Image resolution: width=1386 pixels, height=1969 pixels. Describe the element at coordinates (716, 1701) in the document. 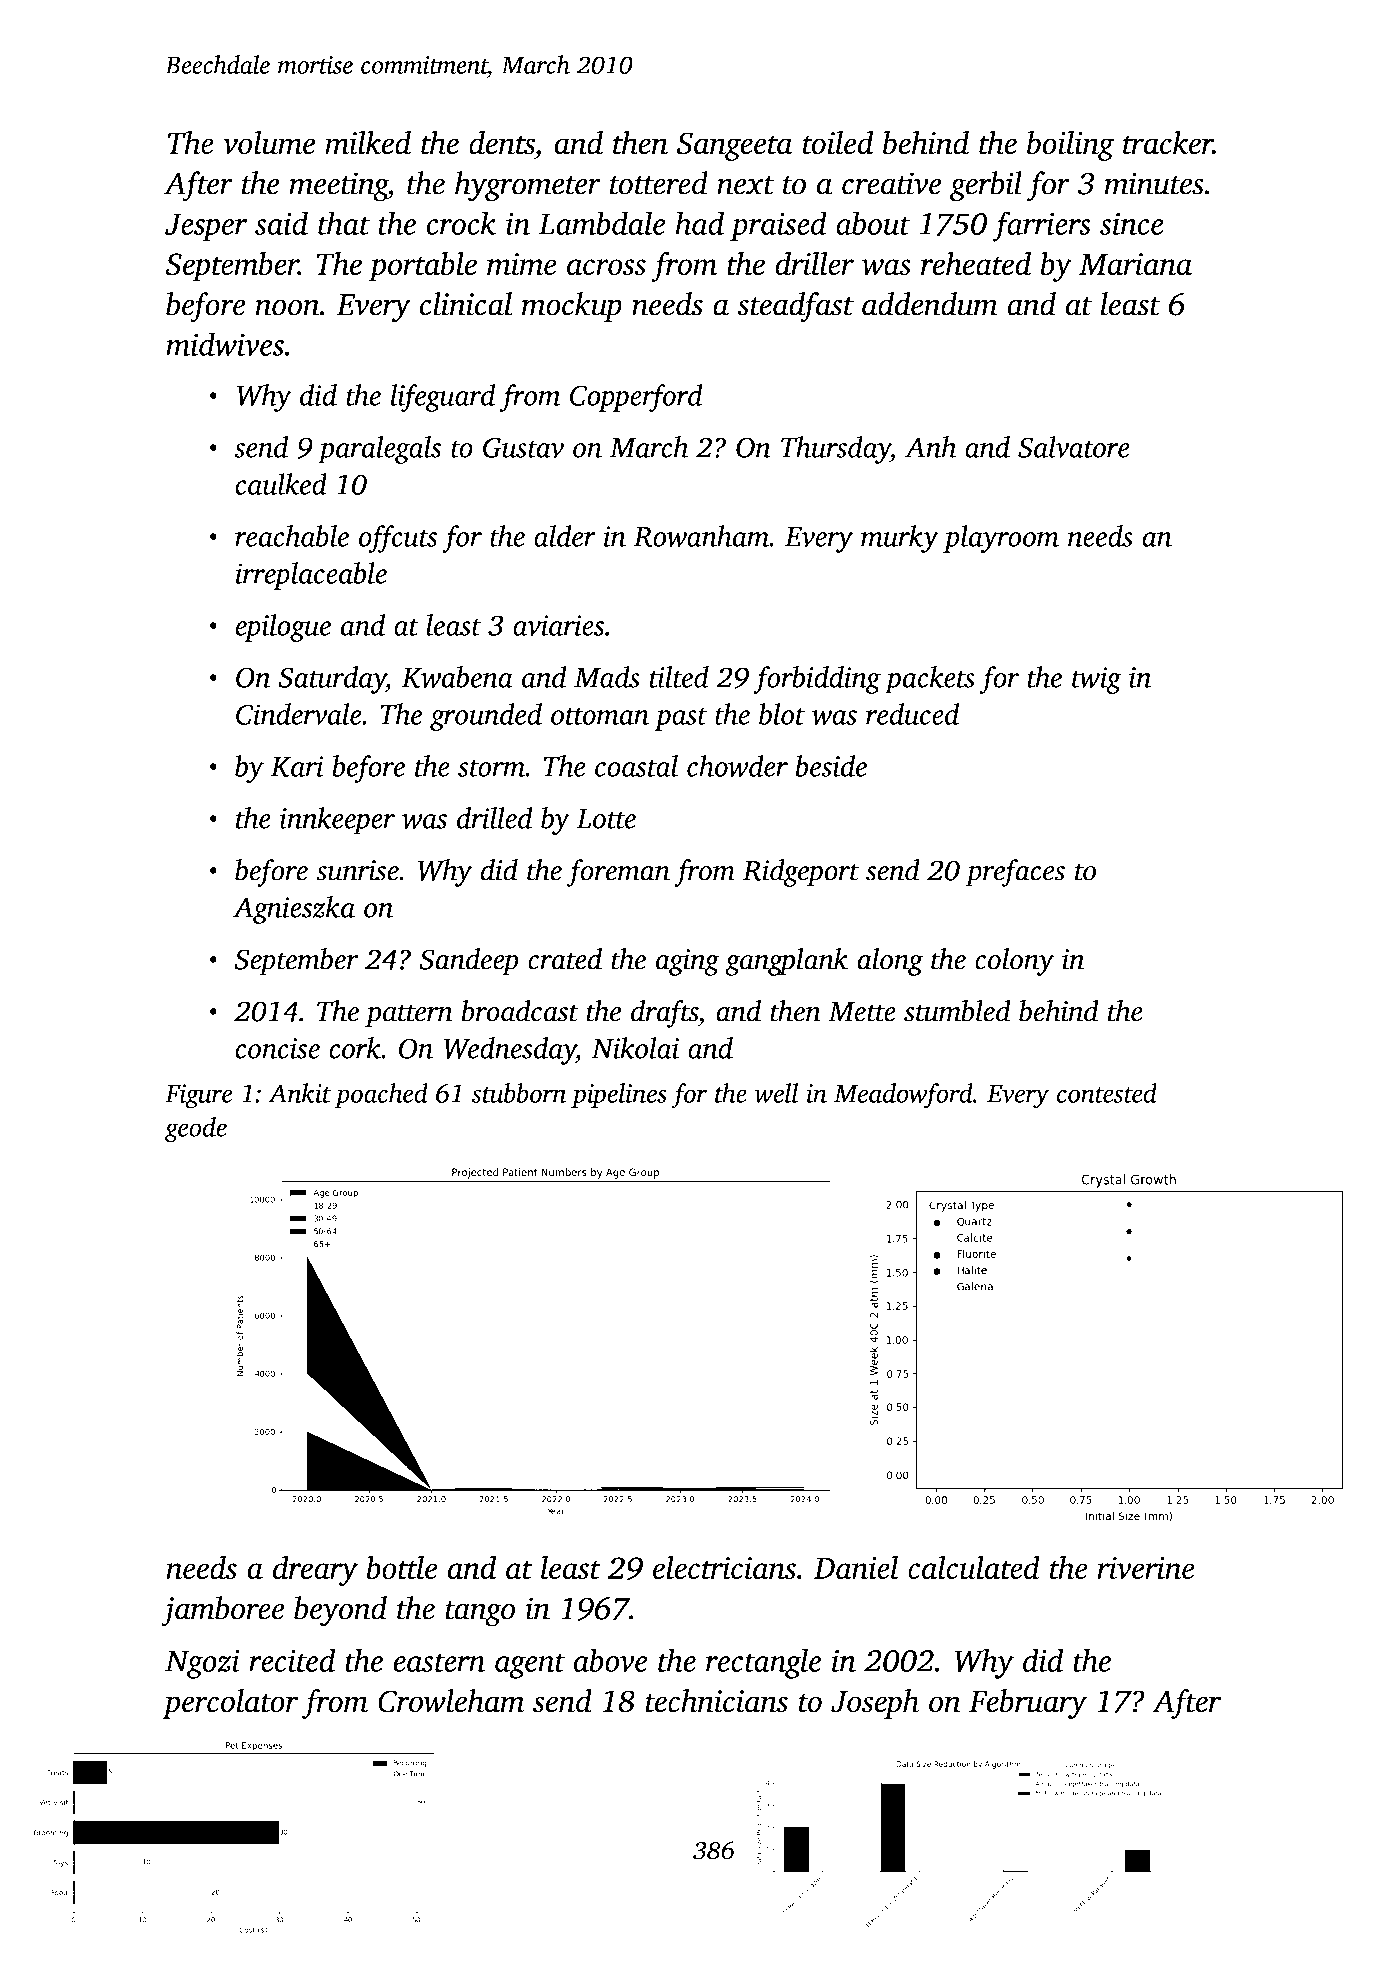

I see `technicians` at that location.
